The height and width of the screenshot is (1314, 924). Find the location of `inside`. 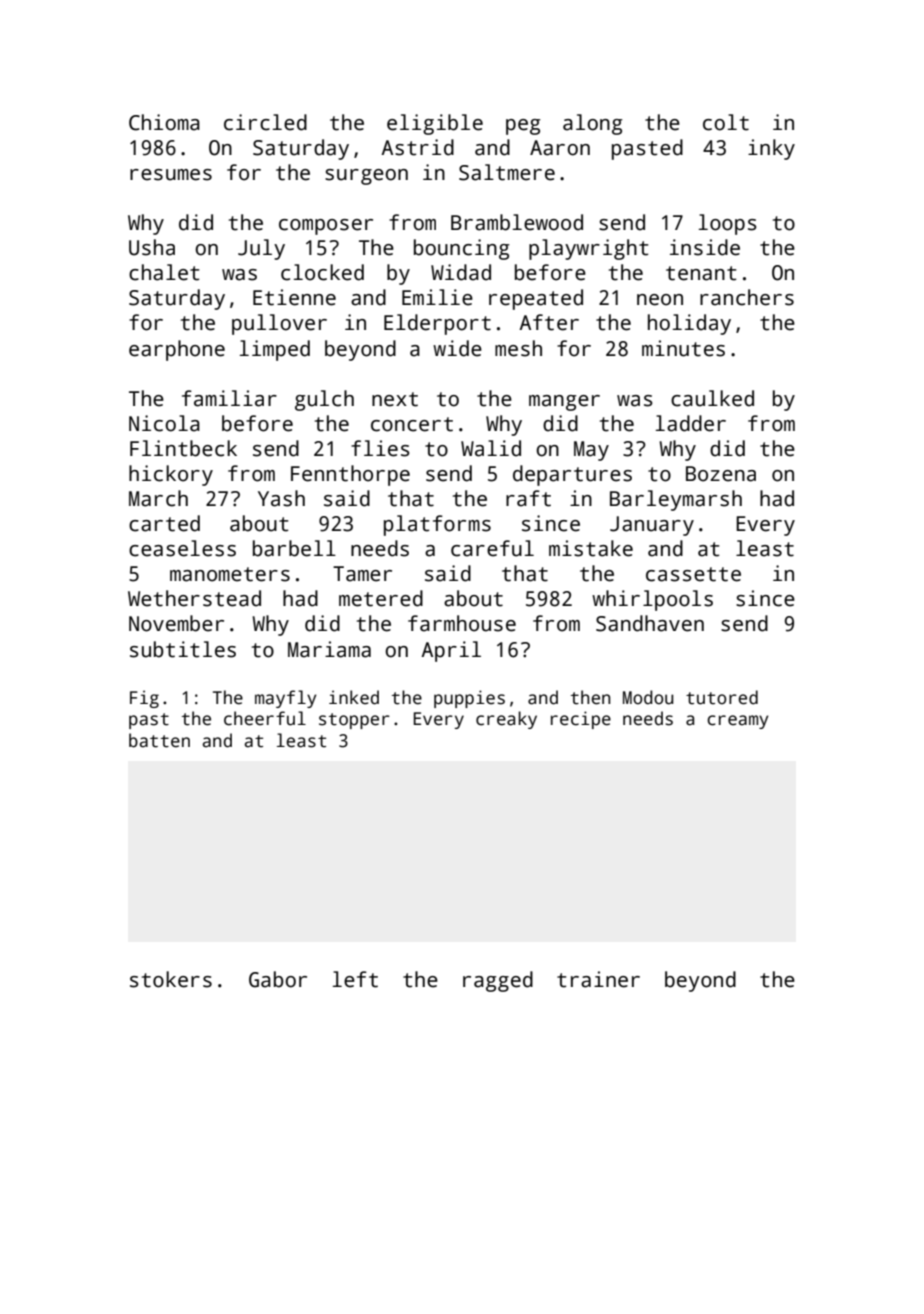

inside is located at coordinates (705, 247).
